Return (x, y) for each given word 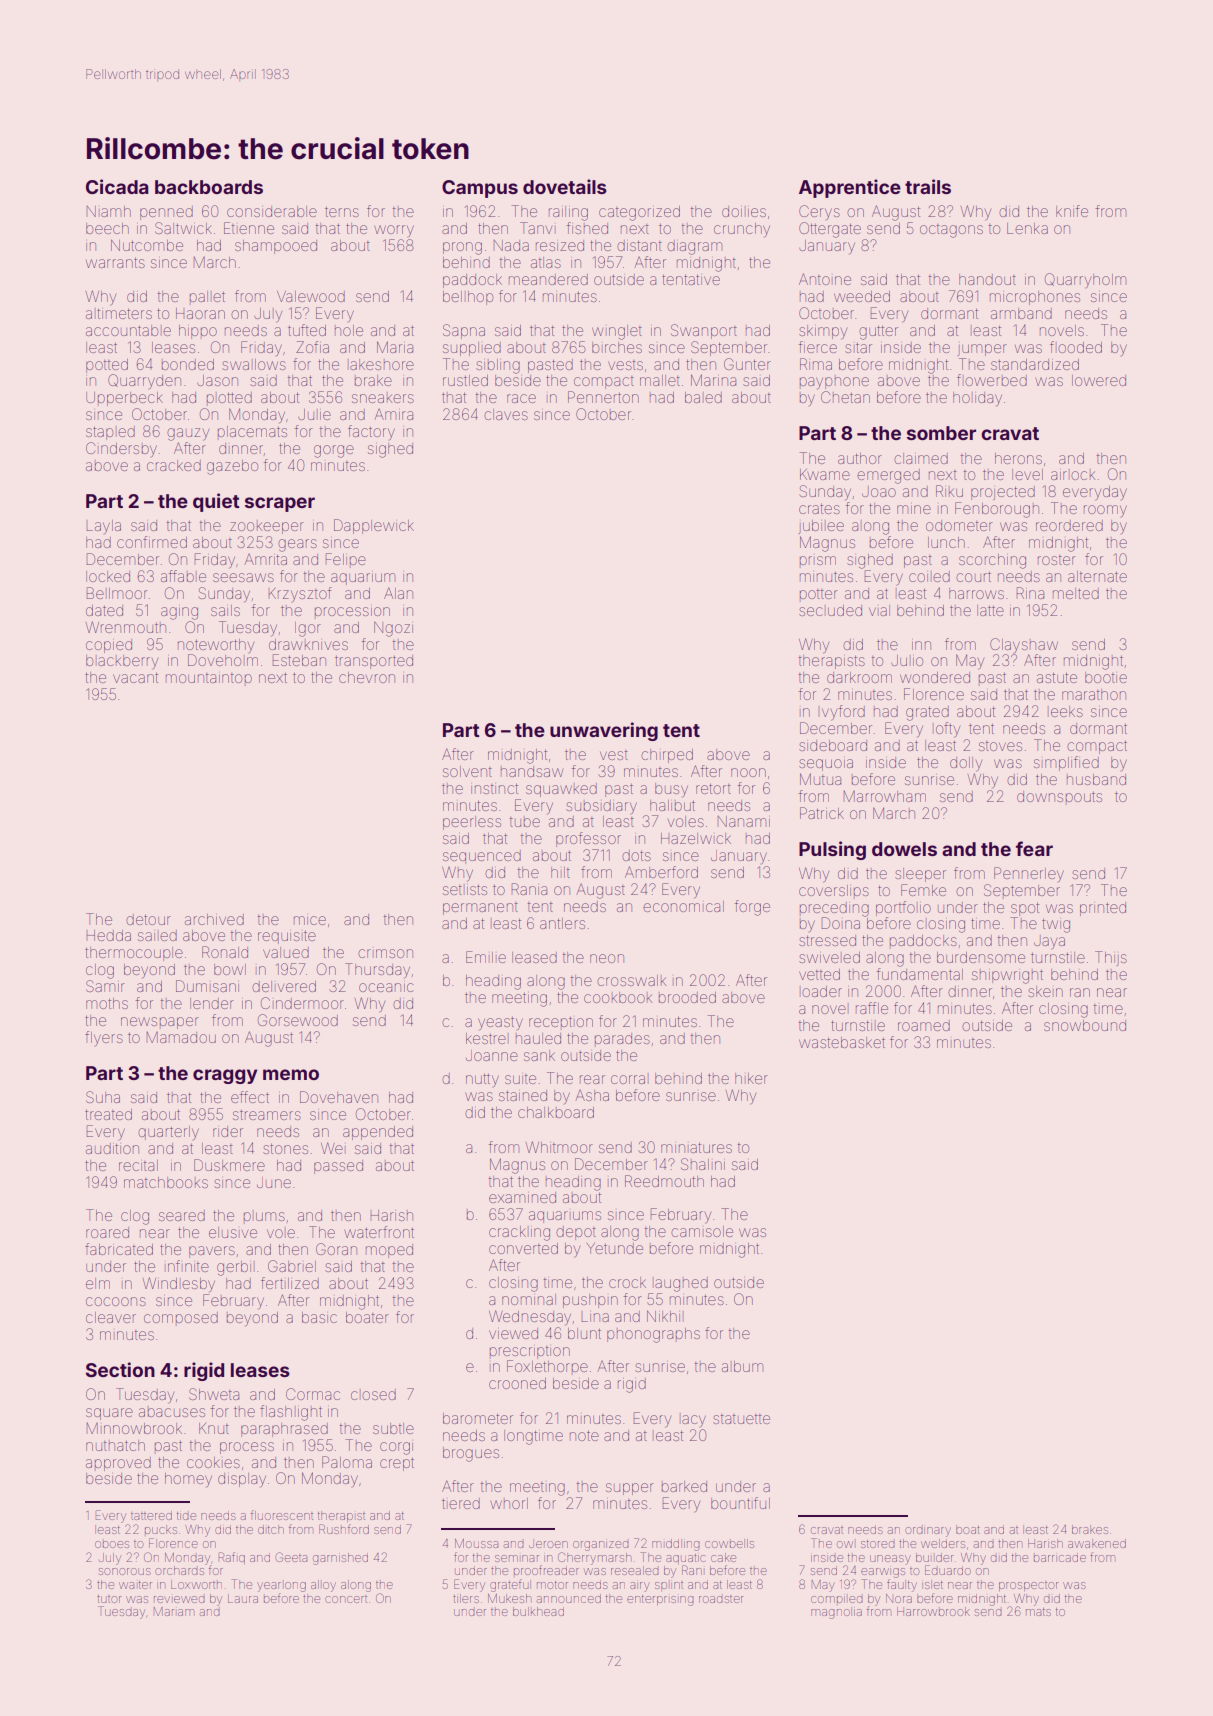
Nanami (744, 821)
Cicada (117, 186)
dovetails (565, 186)
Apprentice (850, 188)
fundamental (920, 974)
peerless (472, 823)
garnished (340, 1559)
